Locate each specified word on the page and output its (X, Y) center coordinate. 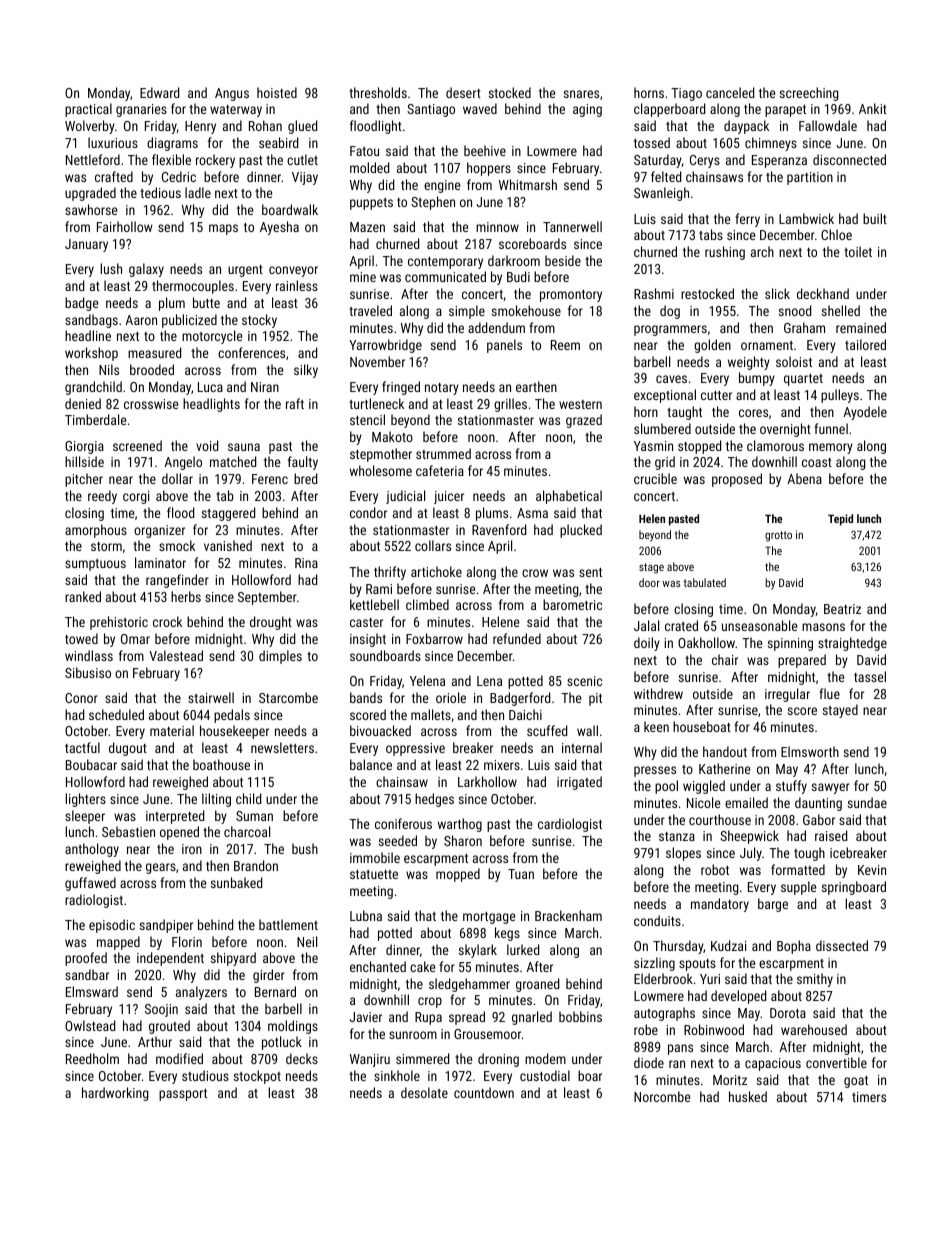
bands (366, 697)
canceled (730, 92)
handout (725, 751)
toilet (858, 251)
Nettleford (93, 159)
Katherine (724, 768)
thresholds (378, 92)
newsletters (282, 747)
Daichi (525, 714)
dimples (280, 657)
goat (856, 1082)
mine (363, 277)
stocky (259, 321)
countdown (484, 1092)
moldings (293, 1027)
